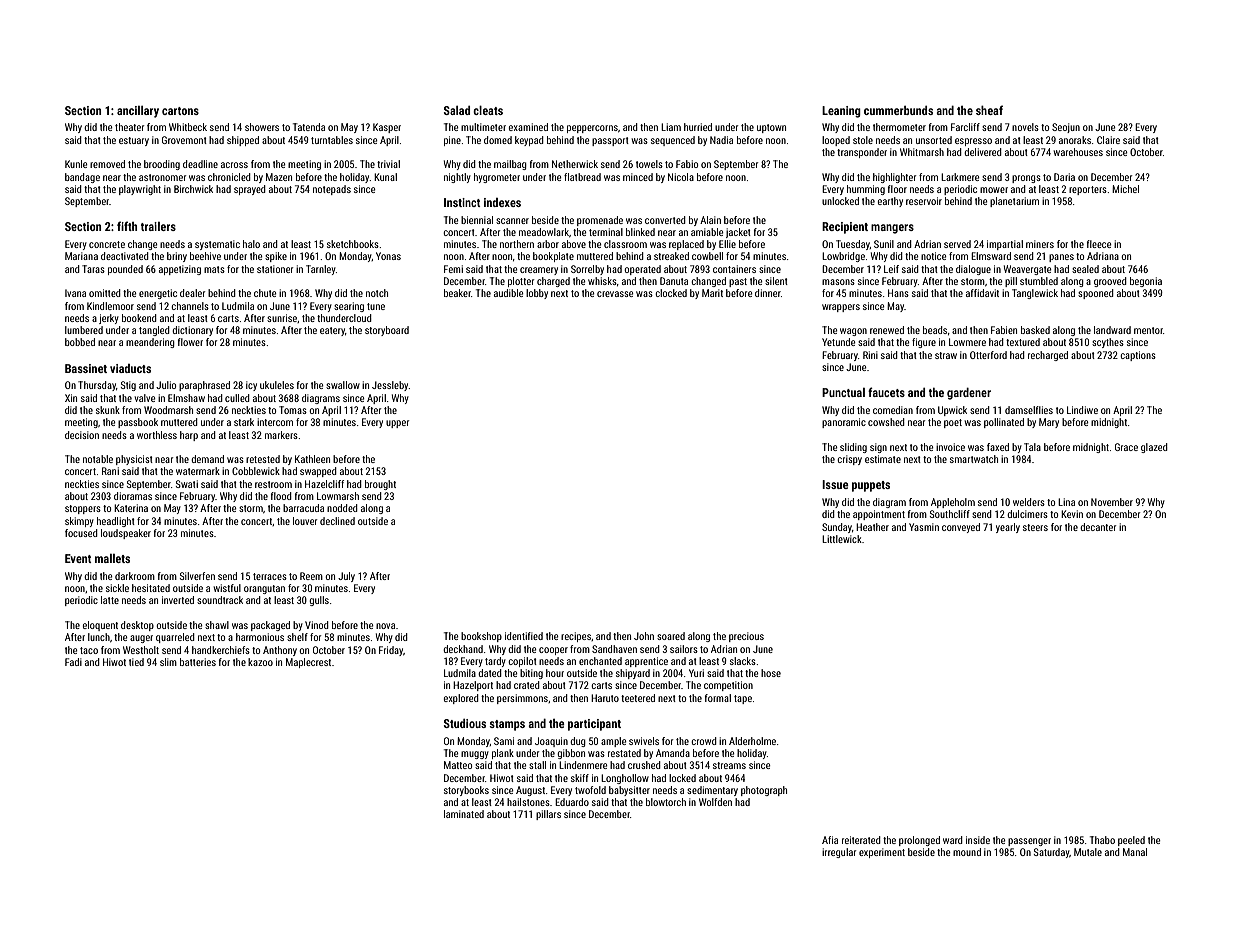  Describe the element at coordinates (843, 257) in the screenshot. I see `Lowbridge` at that location.
